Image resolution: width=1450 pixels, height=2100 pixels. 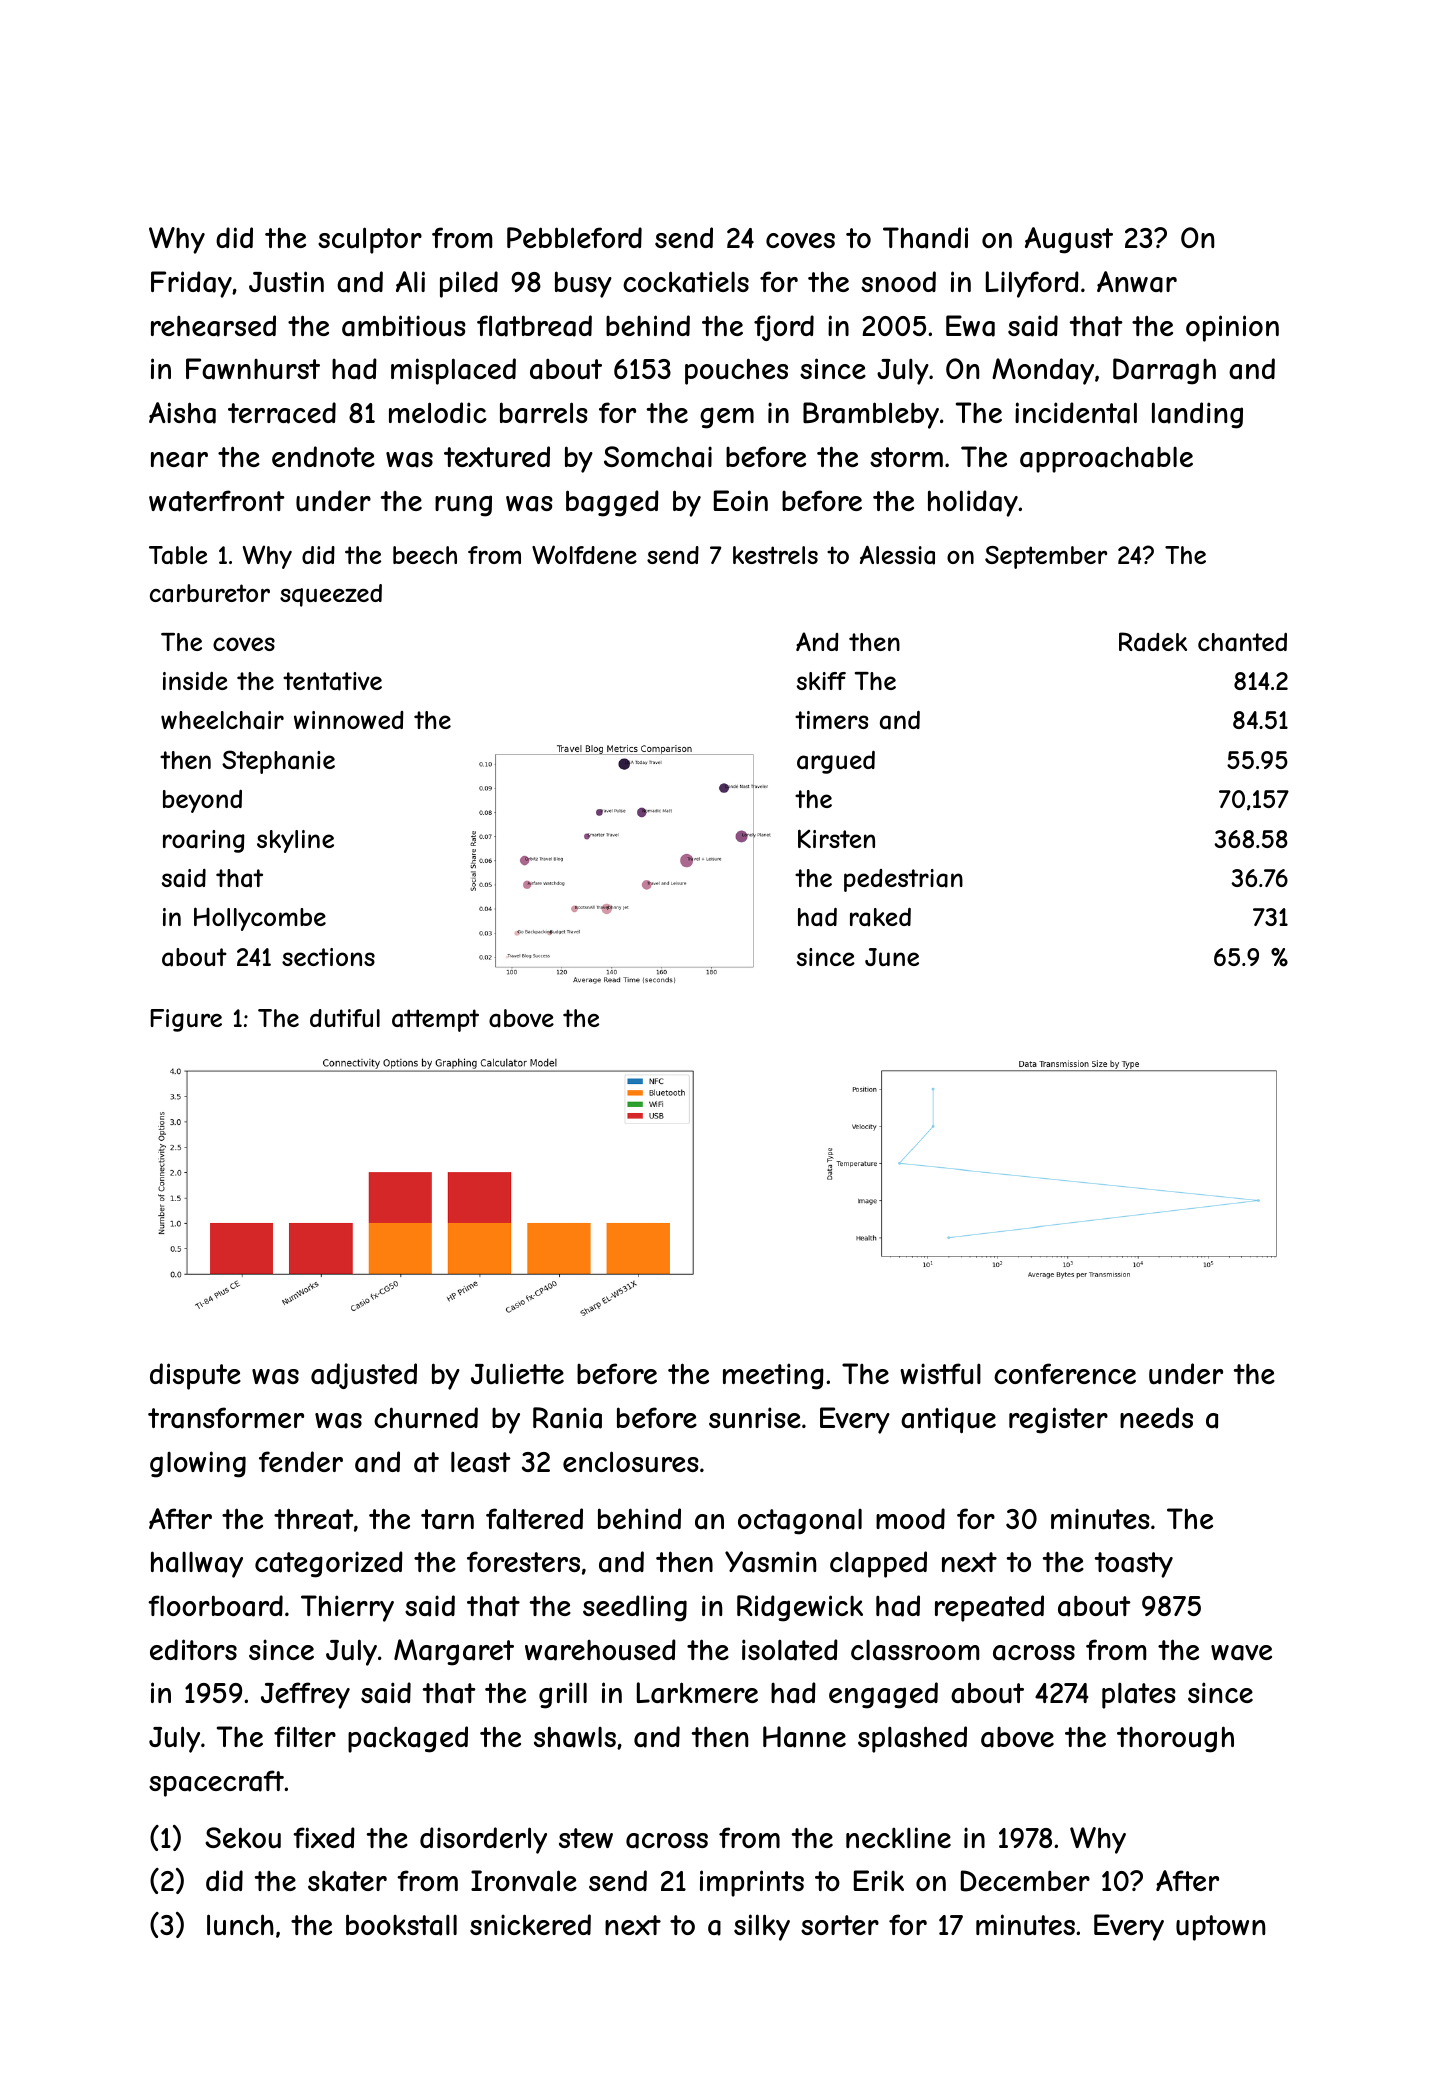 What do you see at coordinates (435, 1020) in the screenshot?
I see `attempt` at bounding box center [435, 1020].
